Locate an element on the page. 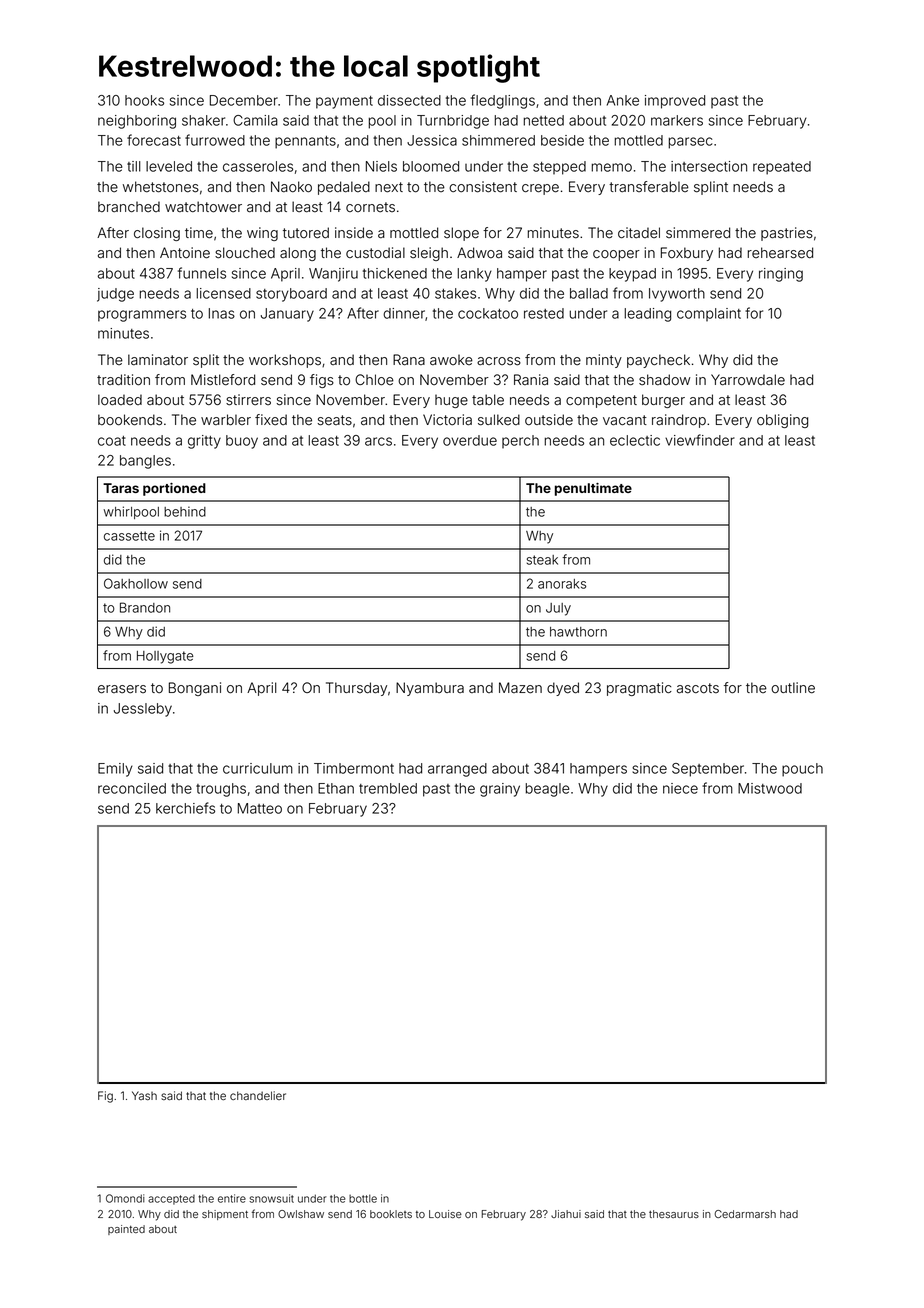  dyed is located at coordinates (563, 689).
